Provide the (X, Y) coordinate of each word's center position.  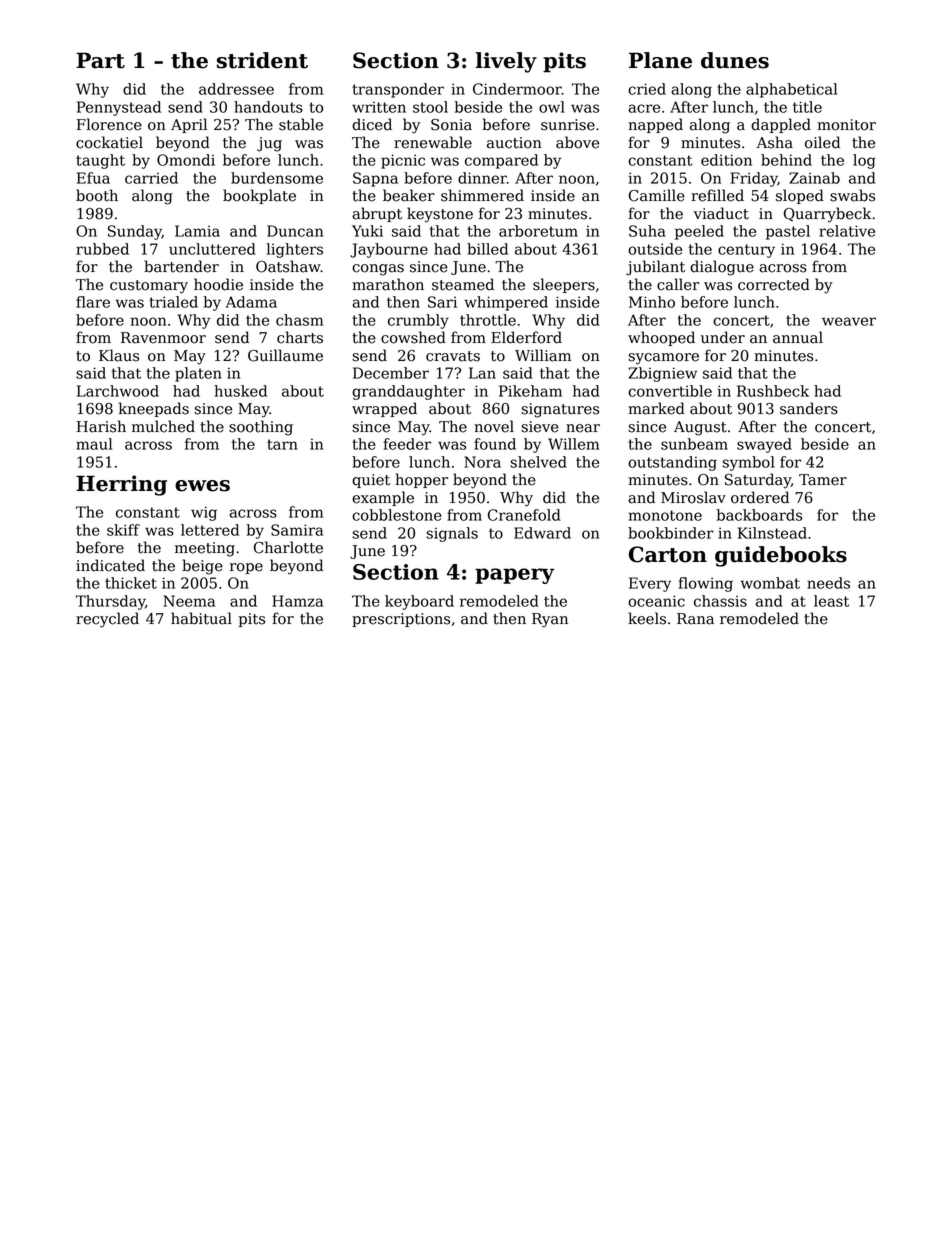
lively (506, 62)
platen (198, 374)
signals (452, 534)
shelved (539, 462)
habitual (201, 618)
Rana (695, 619)
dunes (735, 60)
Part (101, 60)
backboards (759, 515)
